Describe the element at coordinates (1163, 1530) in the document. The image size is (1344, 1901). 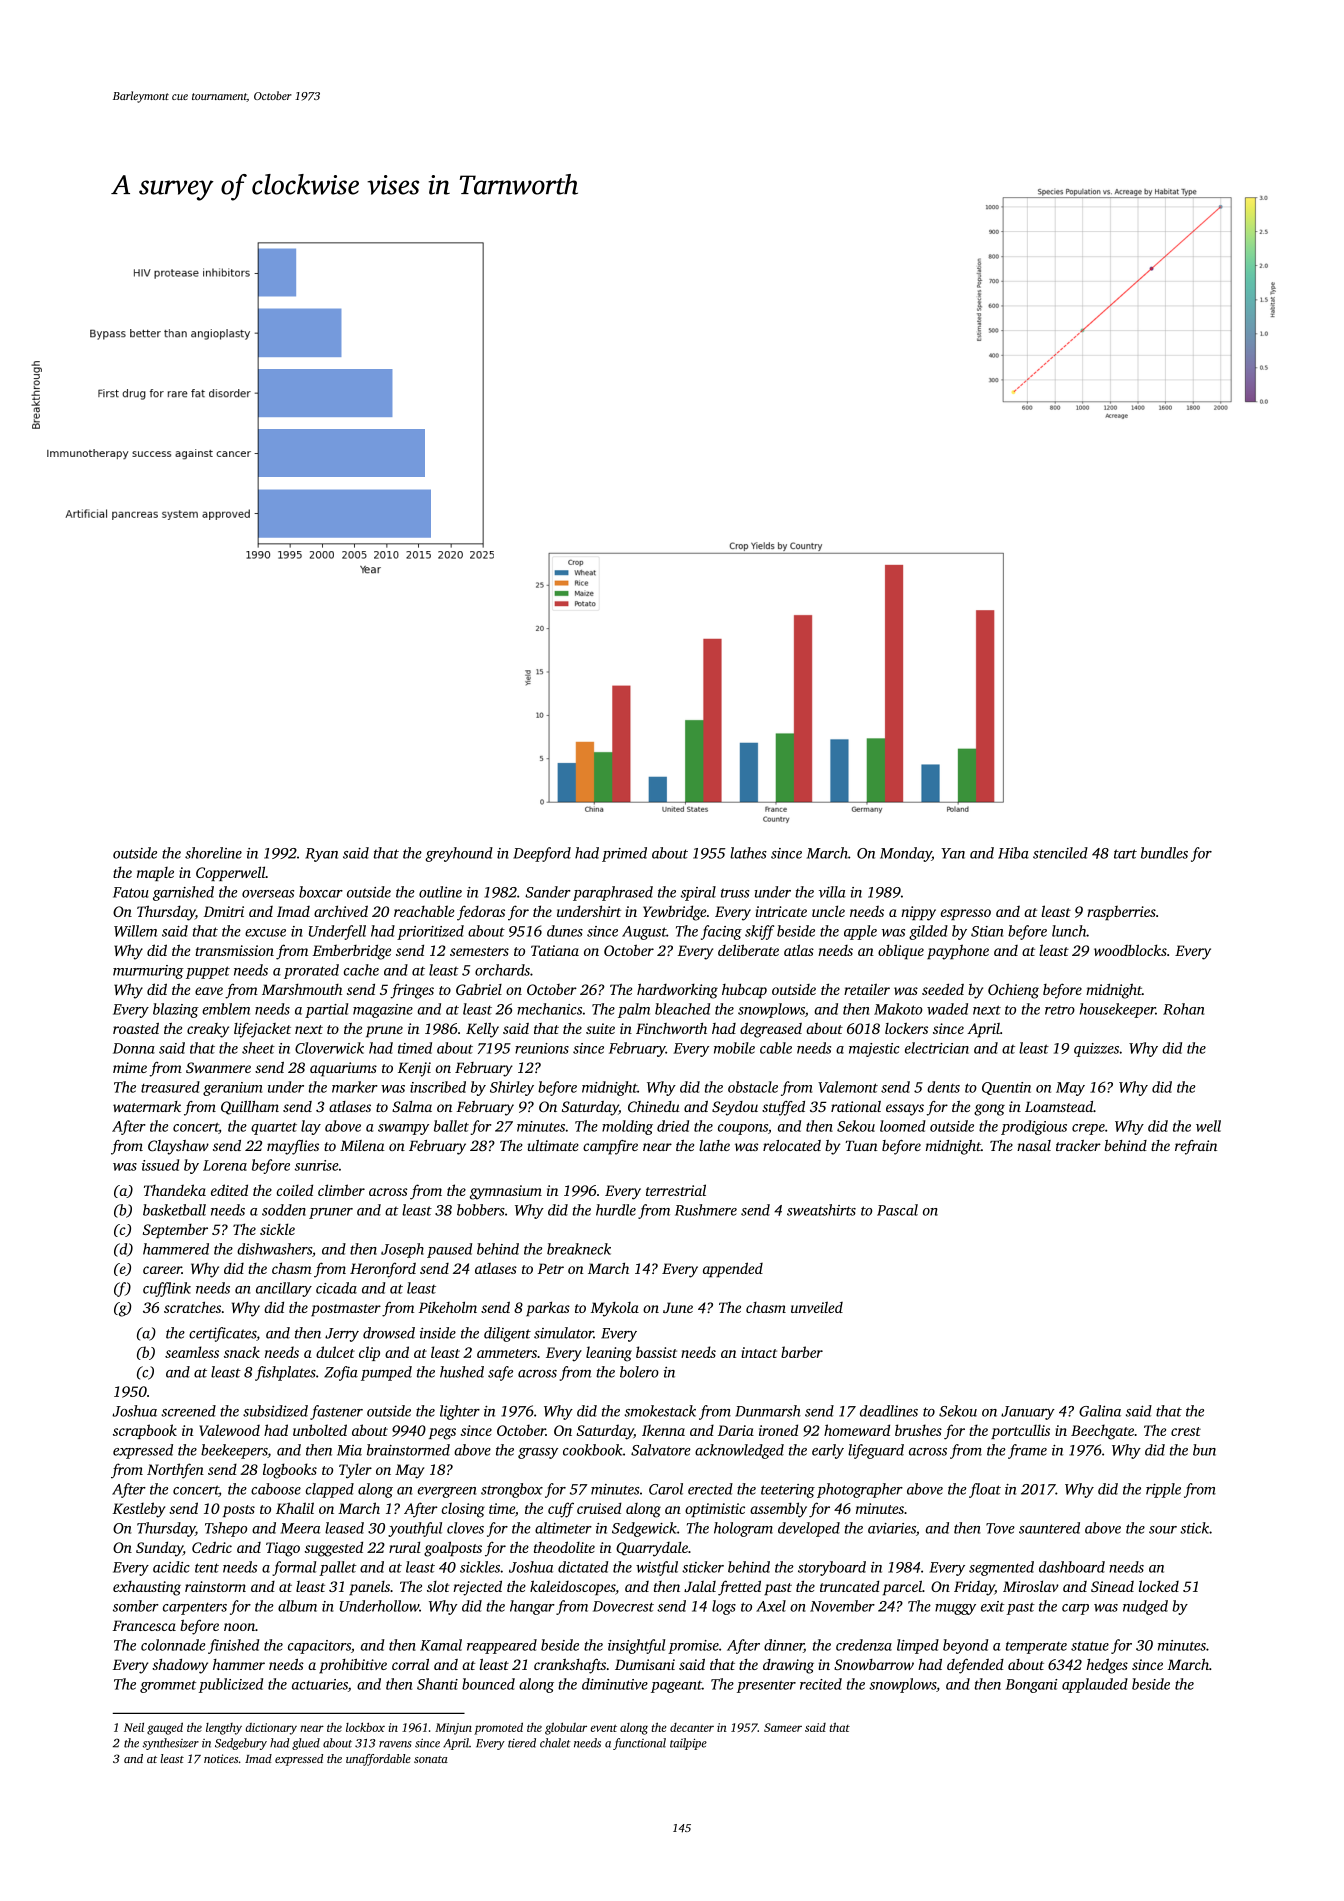
I see `sour` at that location.
